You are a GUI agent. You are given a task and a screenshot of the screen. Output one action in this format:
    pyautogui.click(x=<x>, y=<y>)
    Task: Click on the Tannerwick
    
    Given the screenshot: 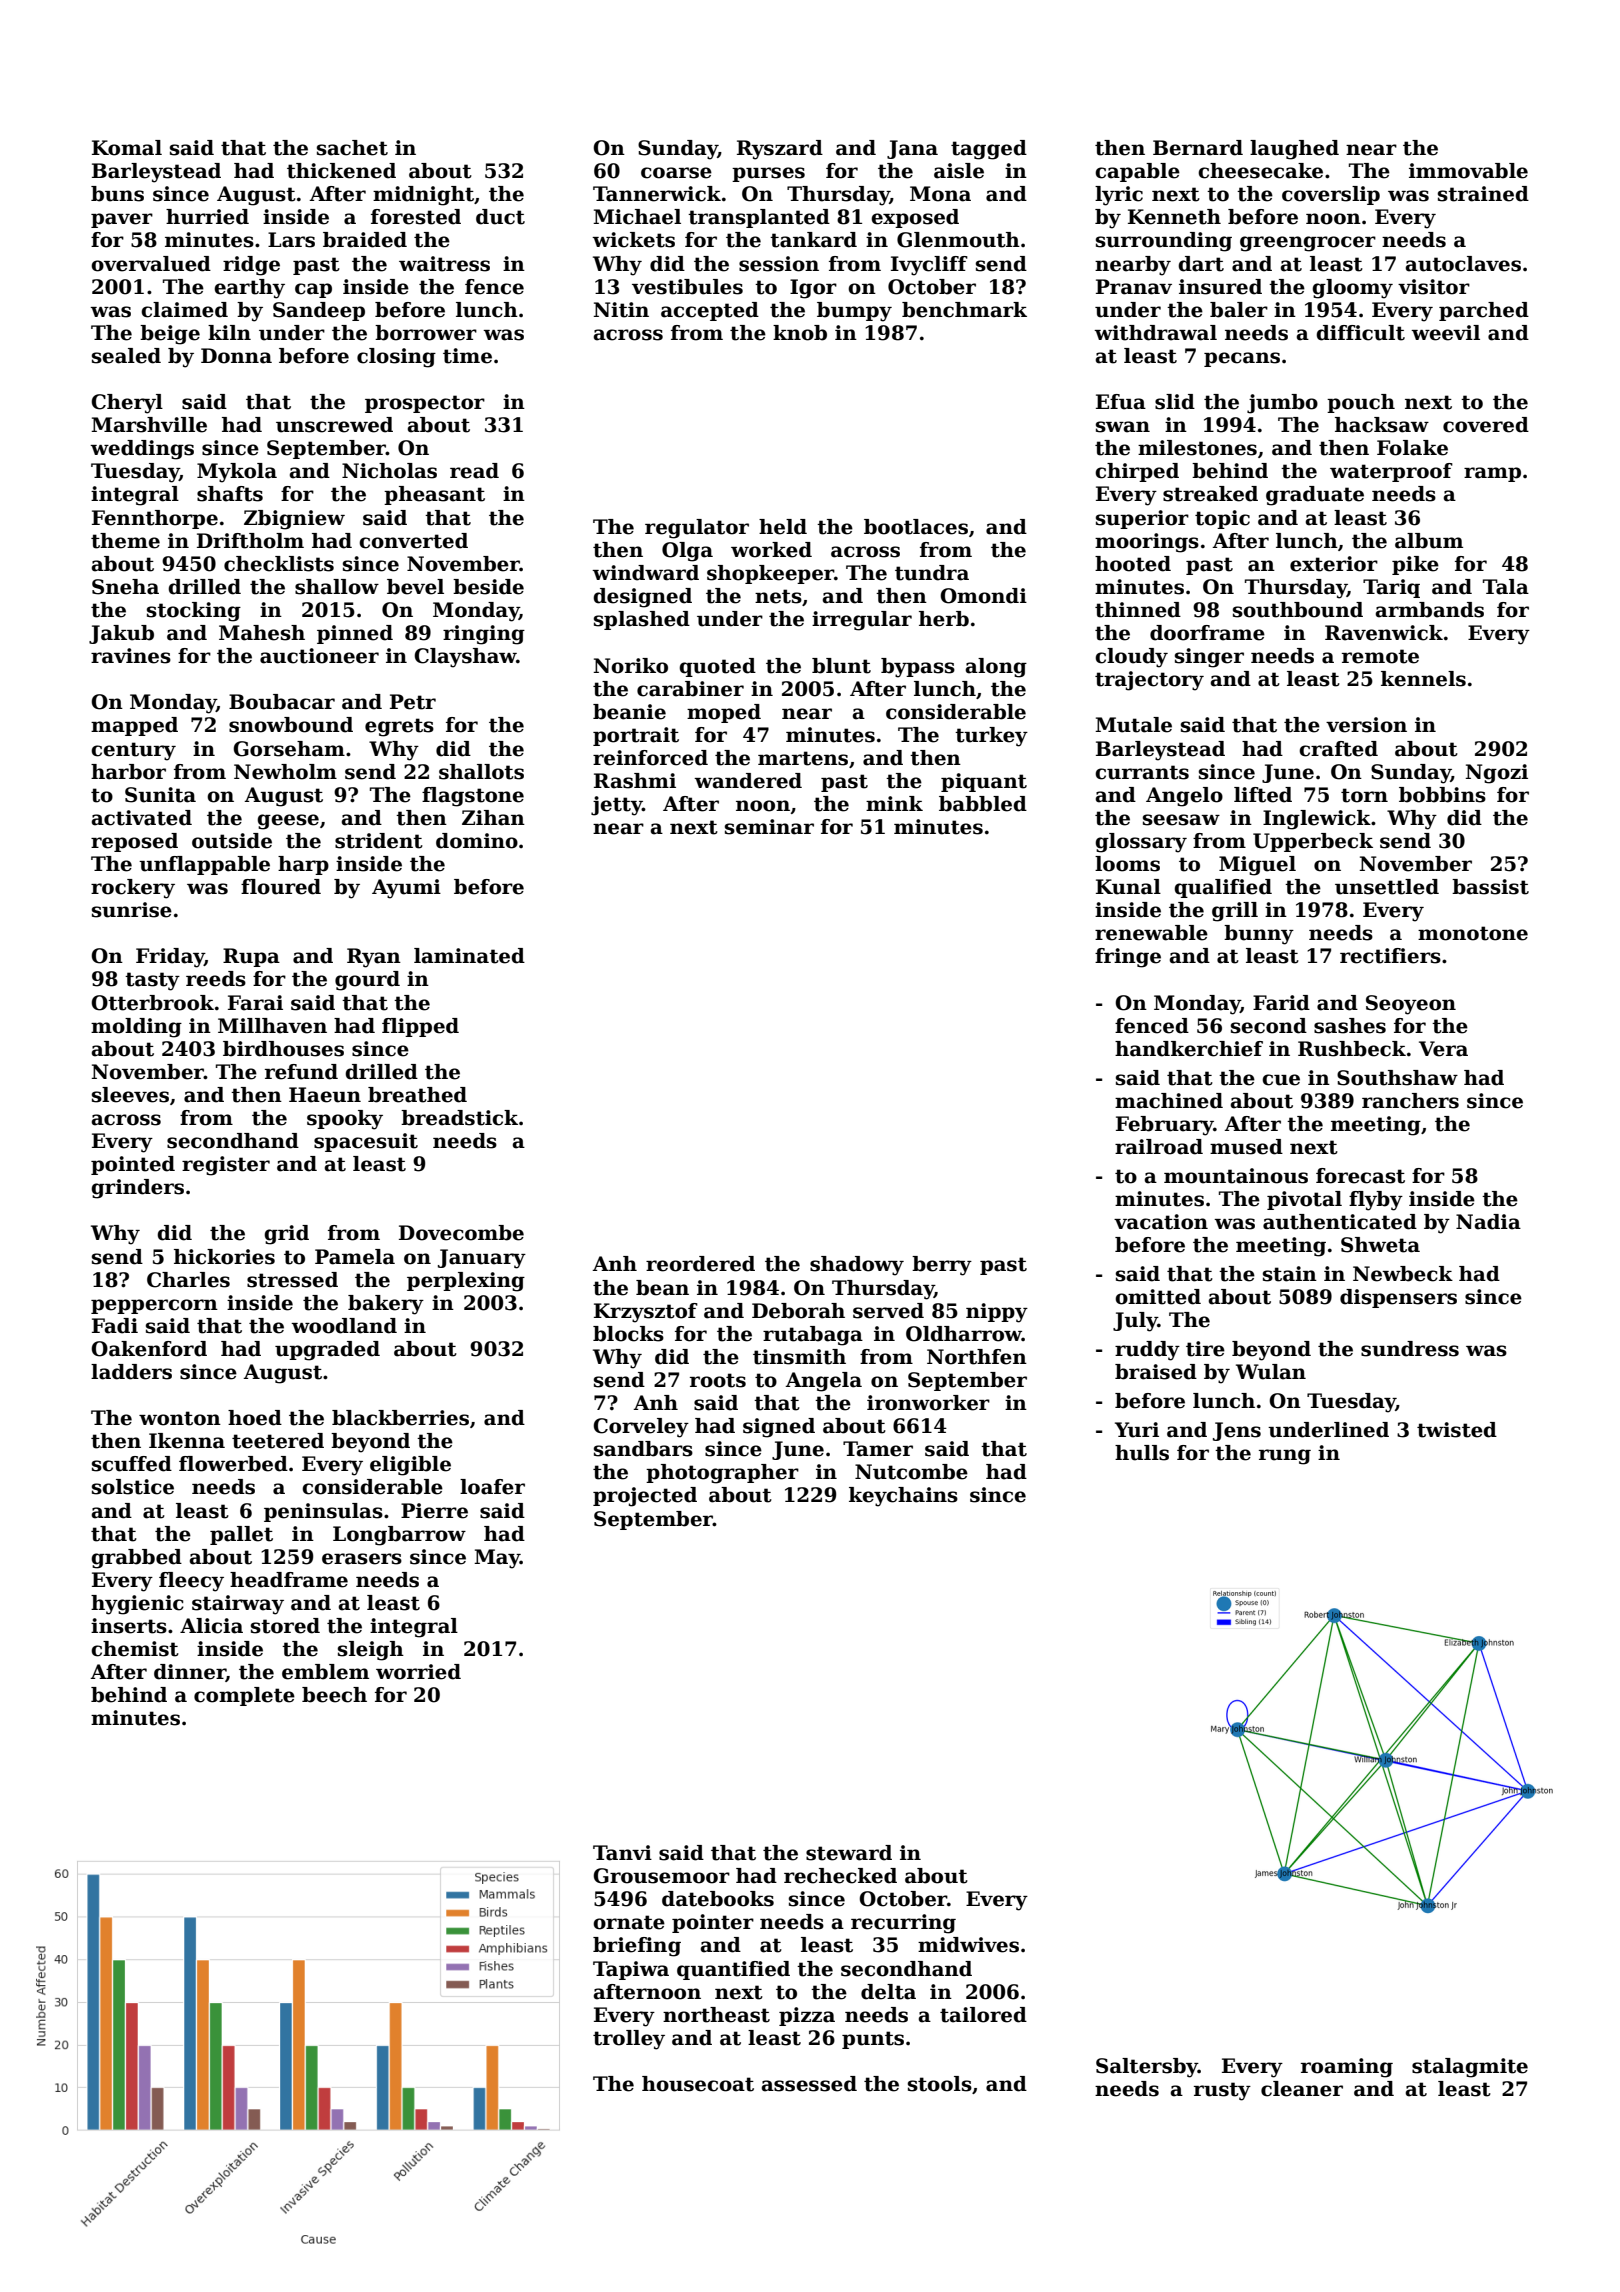 What is the action you would take?
    pyautogui.click(x=657, y=194)
